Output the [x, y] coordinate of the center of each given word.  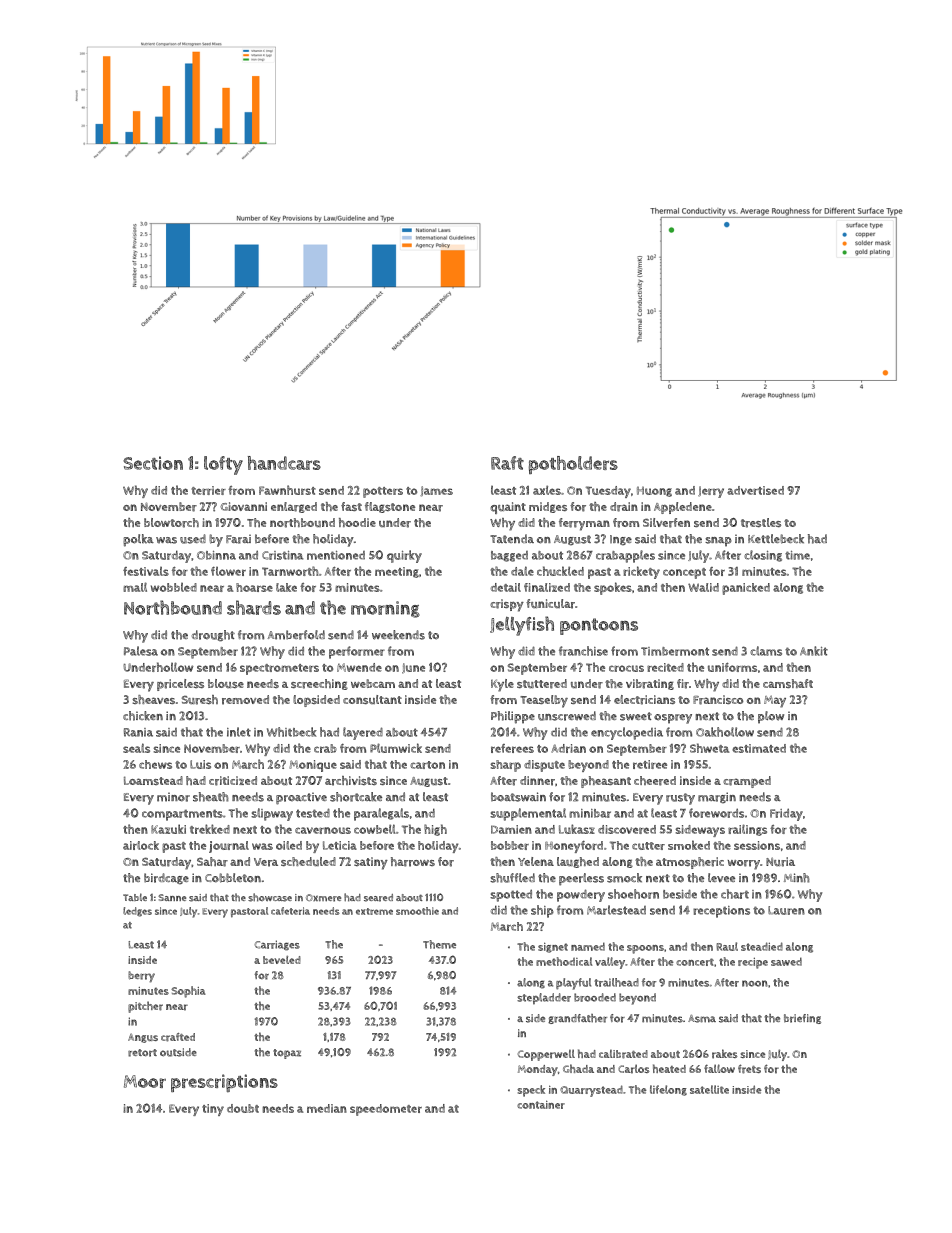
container [541, 1104]
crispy [507, 605]
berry [141, 977]
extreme [374, 911]
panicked [746, 589]
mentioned [336, 555]
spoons [645, 949]
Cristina [282, 555]
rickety [641, 572]
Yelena [536, 861]
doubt [243, 1108]
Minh [797, 878]
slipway [272, 814]
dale [522, 571]
